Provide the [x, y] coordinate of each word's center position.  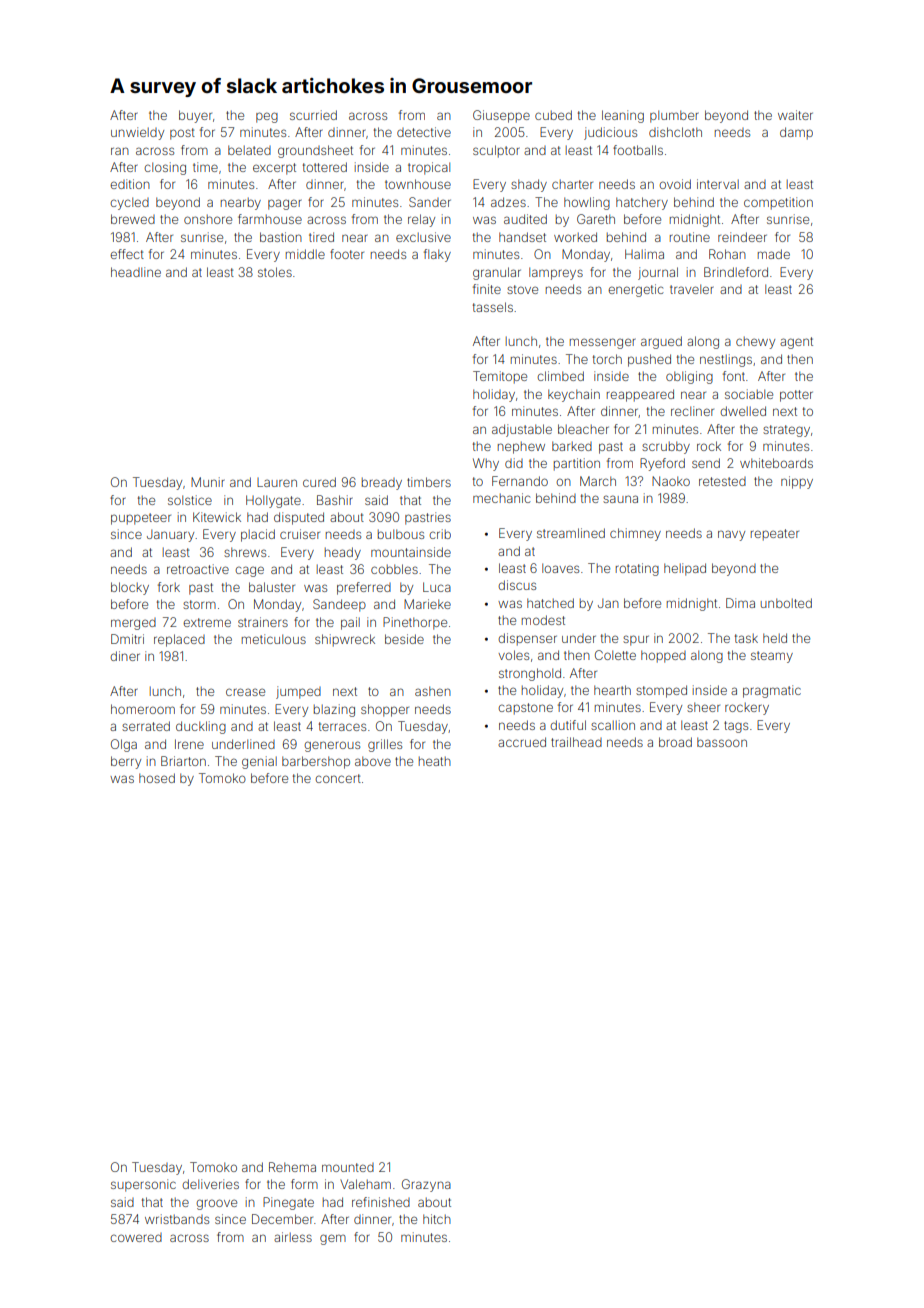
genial [259, 762]
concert [338, 778]
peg [267, 117]
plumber [674, 116]
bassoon [722, 742]
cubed [553, 115]
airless [293, 1237]
